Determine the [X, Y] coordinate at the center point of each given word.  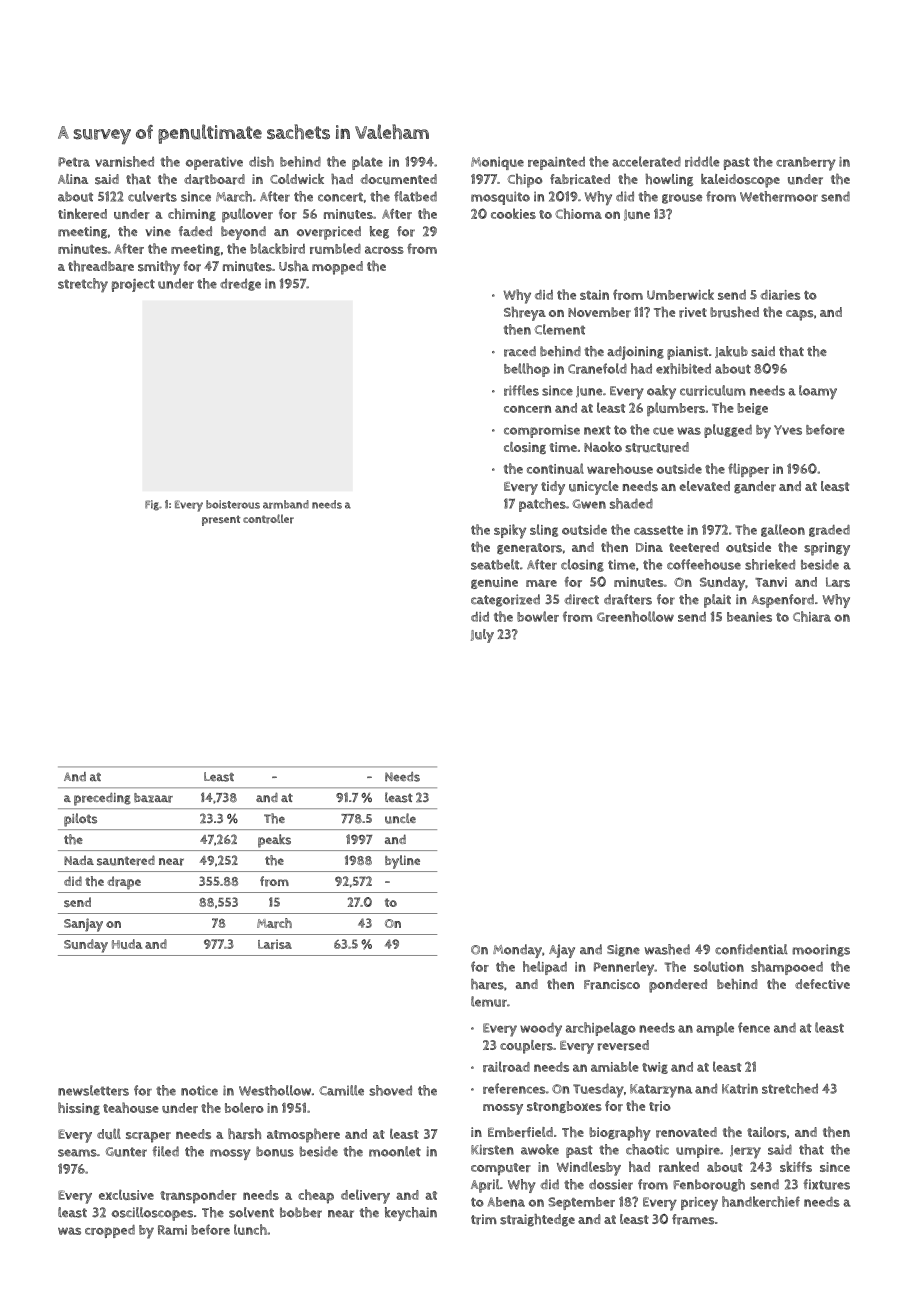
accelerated [646, 161]
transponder [198, 1197]
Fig [152, 505]
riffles [521, 390]
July [482, 636]
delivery [365, 1196]
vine [158, 231]
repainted [556, 163]
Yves [788, 430]
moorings [821, 950]
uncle [400, 818]
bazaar [153, 798]
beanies [749, 617]
